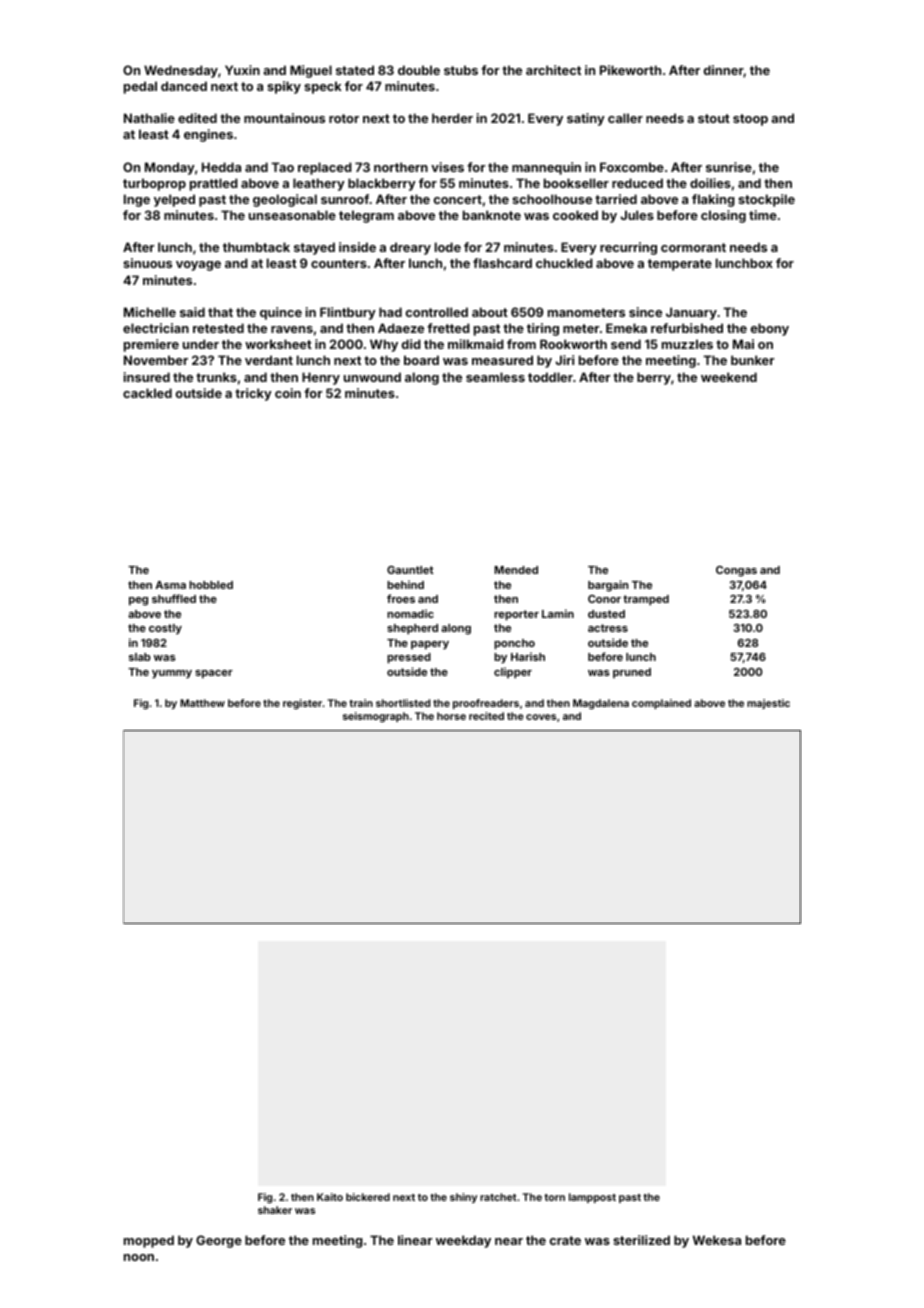 The image size is (924, 1308). What do you see at coordinates (288, 393) in the document?
I see `coin` at bounding box center [288, 393].
